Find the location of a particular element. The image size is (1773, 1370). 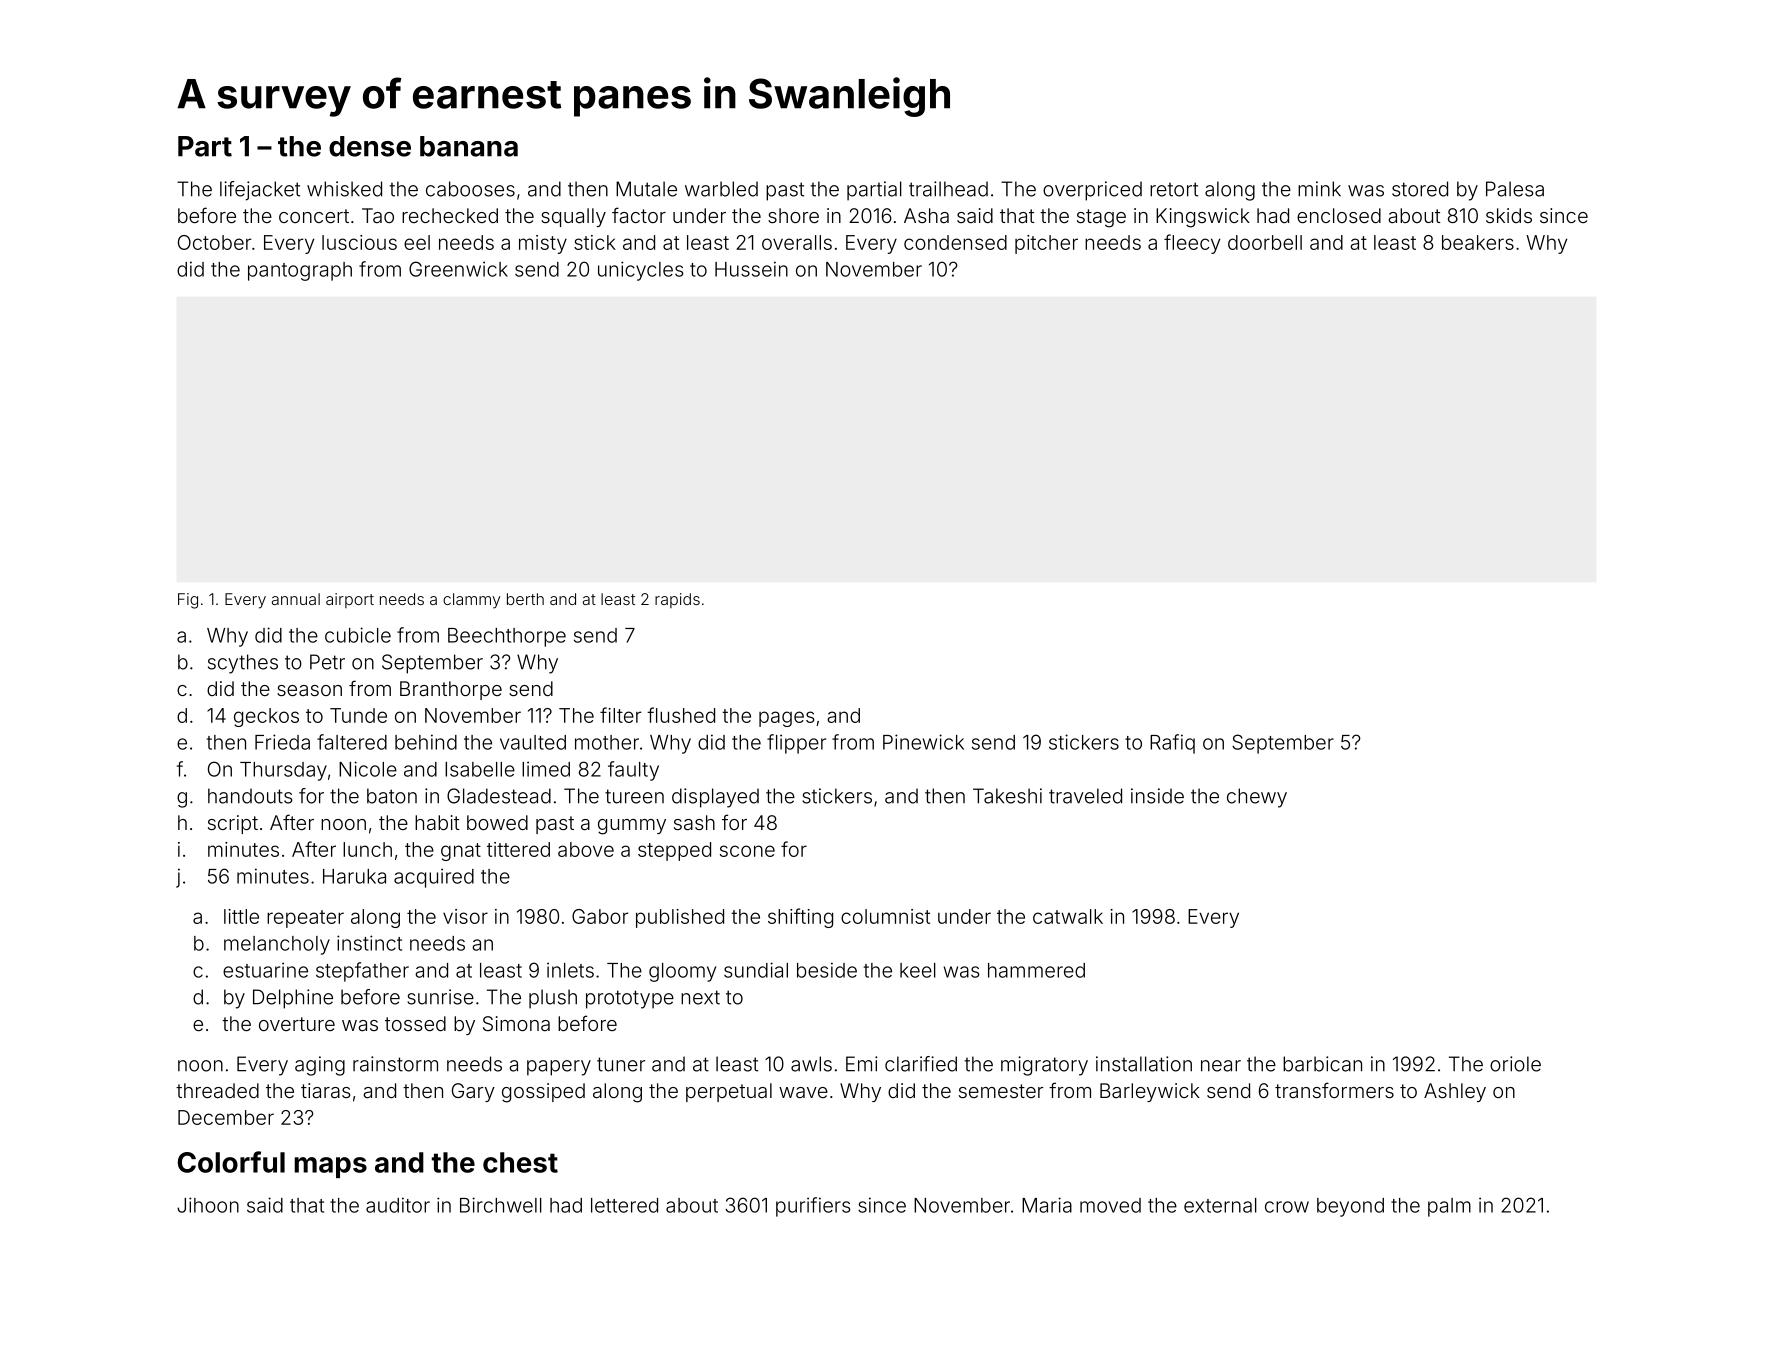

Colorful is located at coordinates (231, 1162).
